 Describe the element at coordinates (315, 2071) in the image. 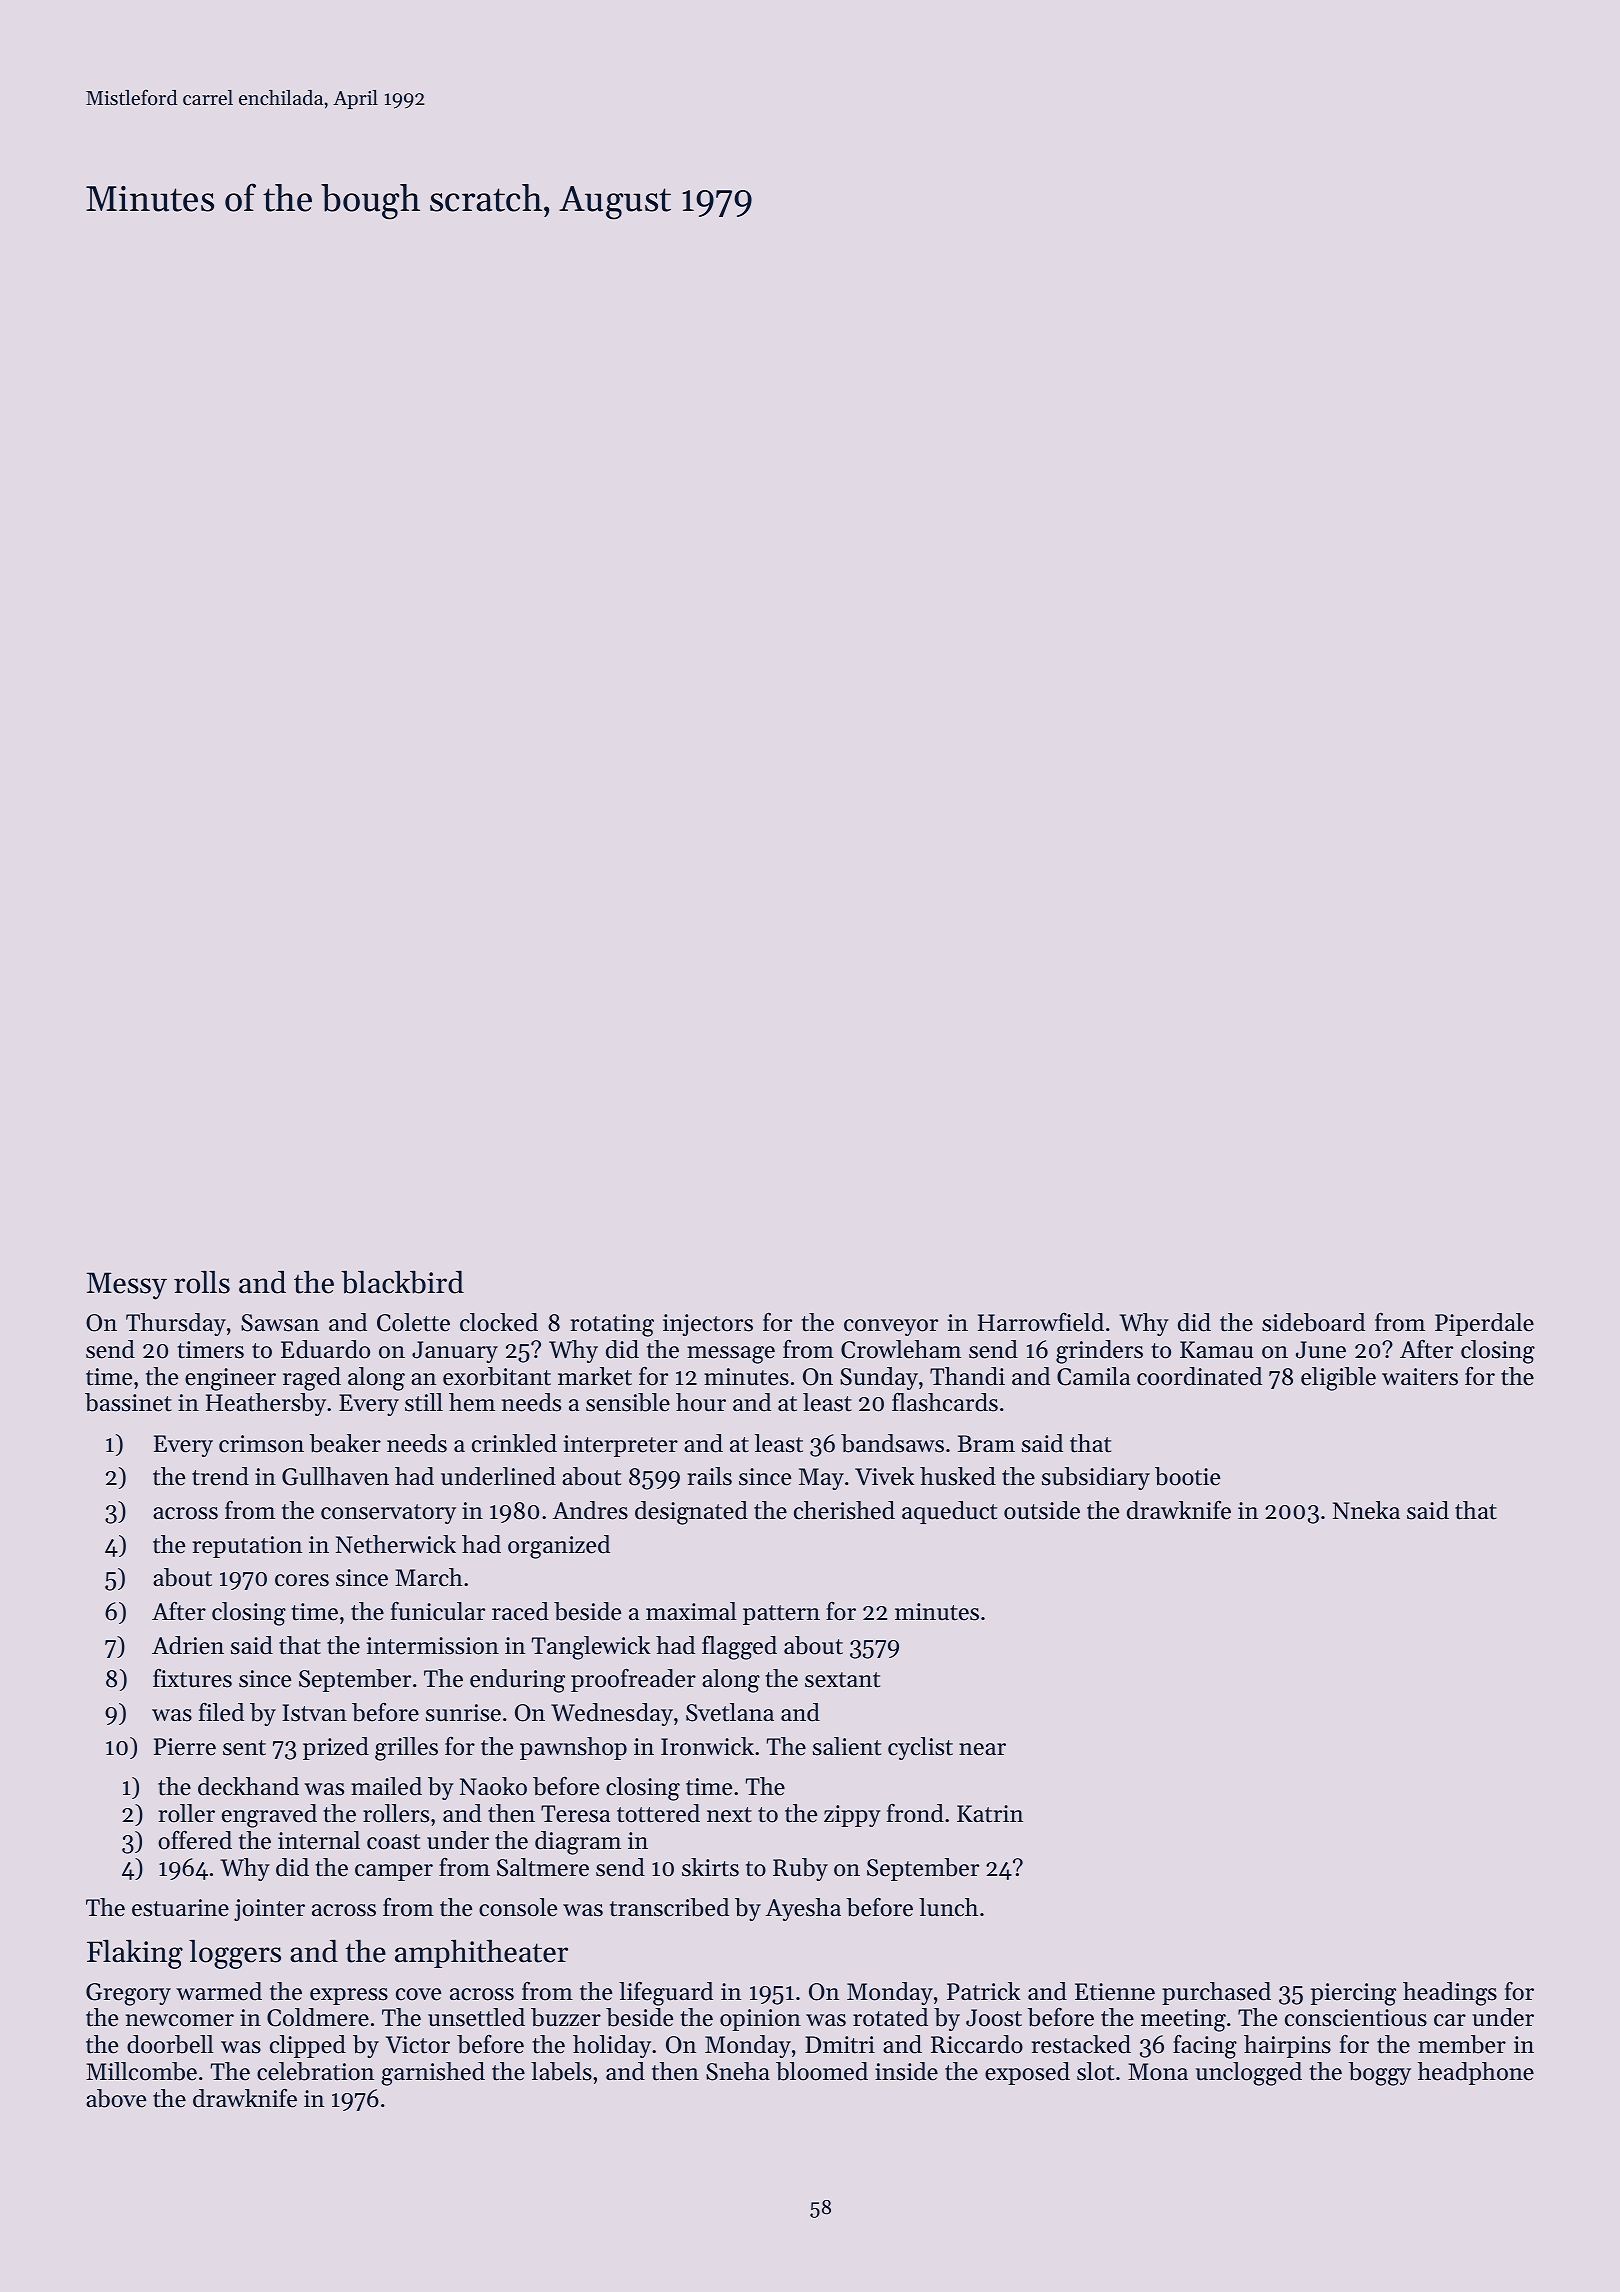

I see `celebration` at that location.
